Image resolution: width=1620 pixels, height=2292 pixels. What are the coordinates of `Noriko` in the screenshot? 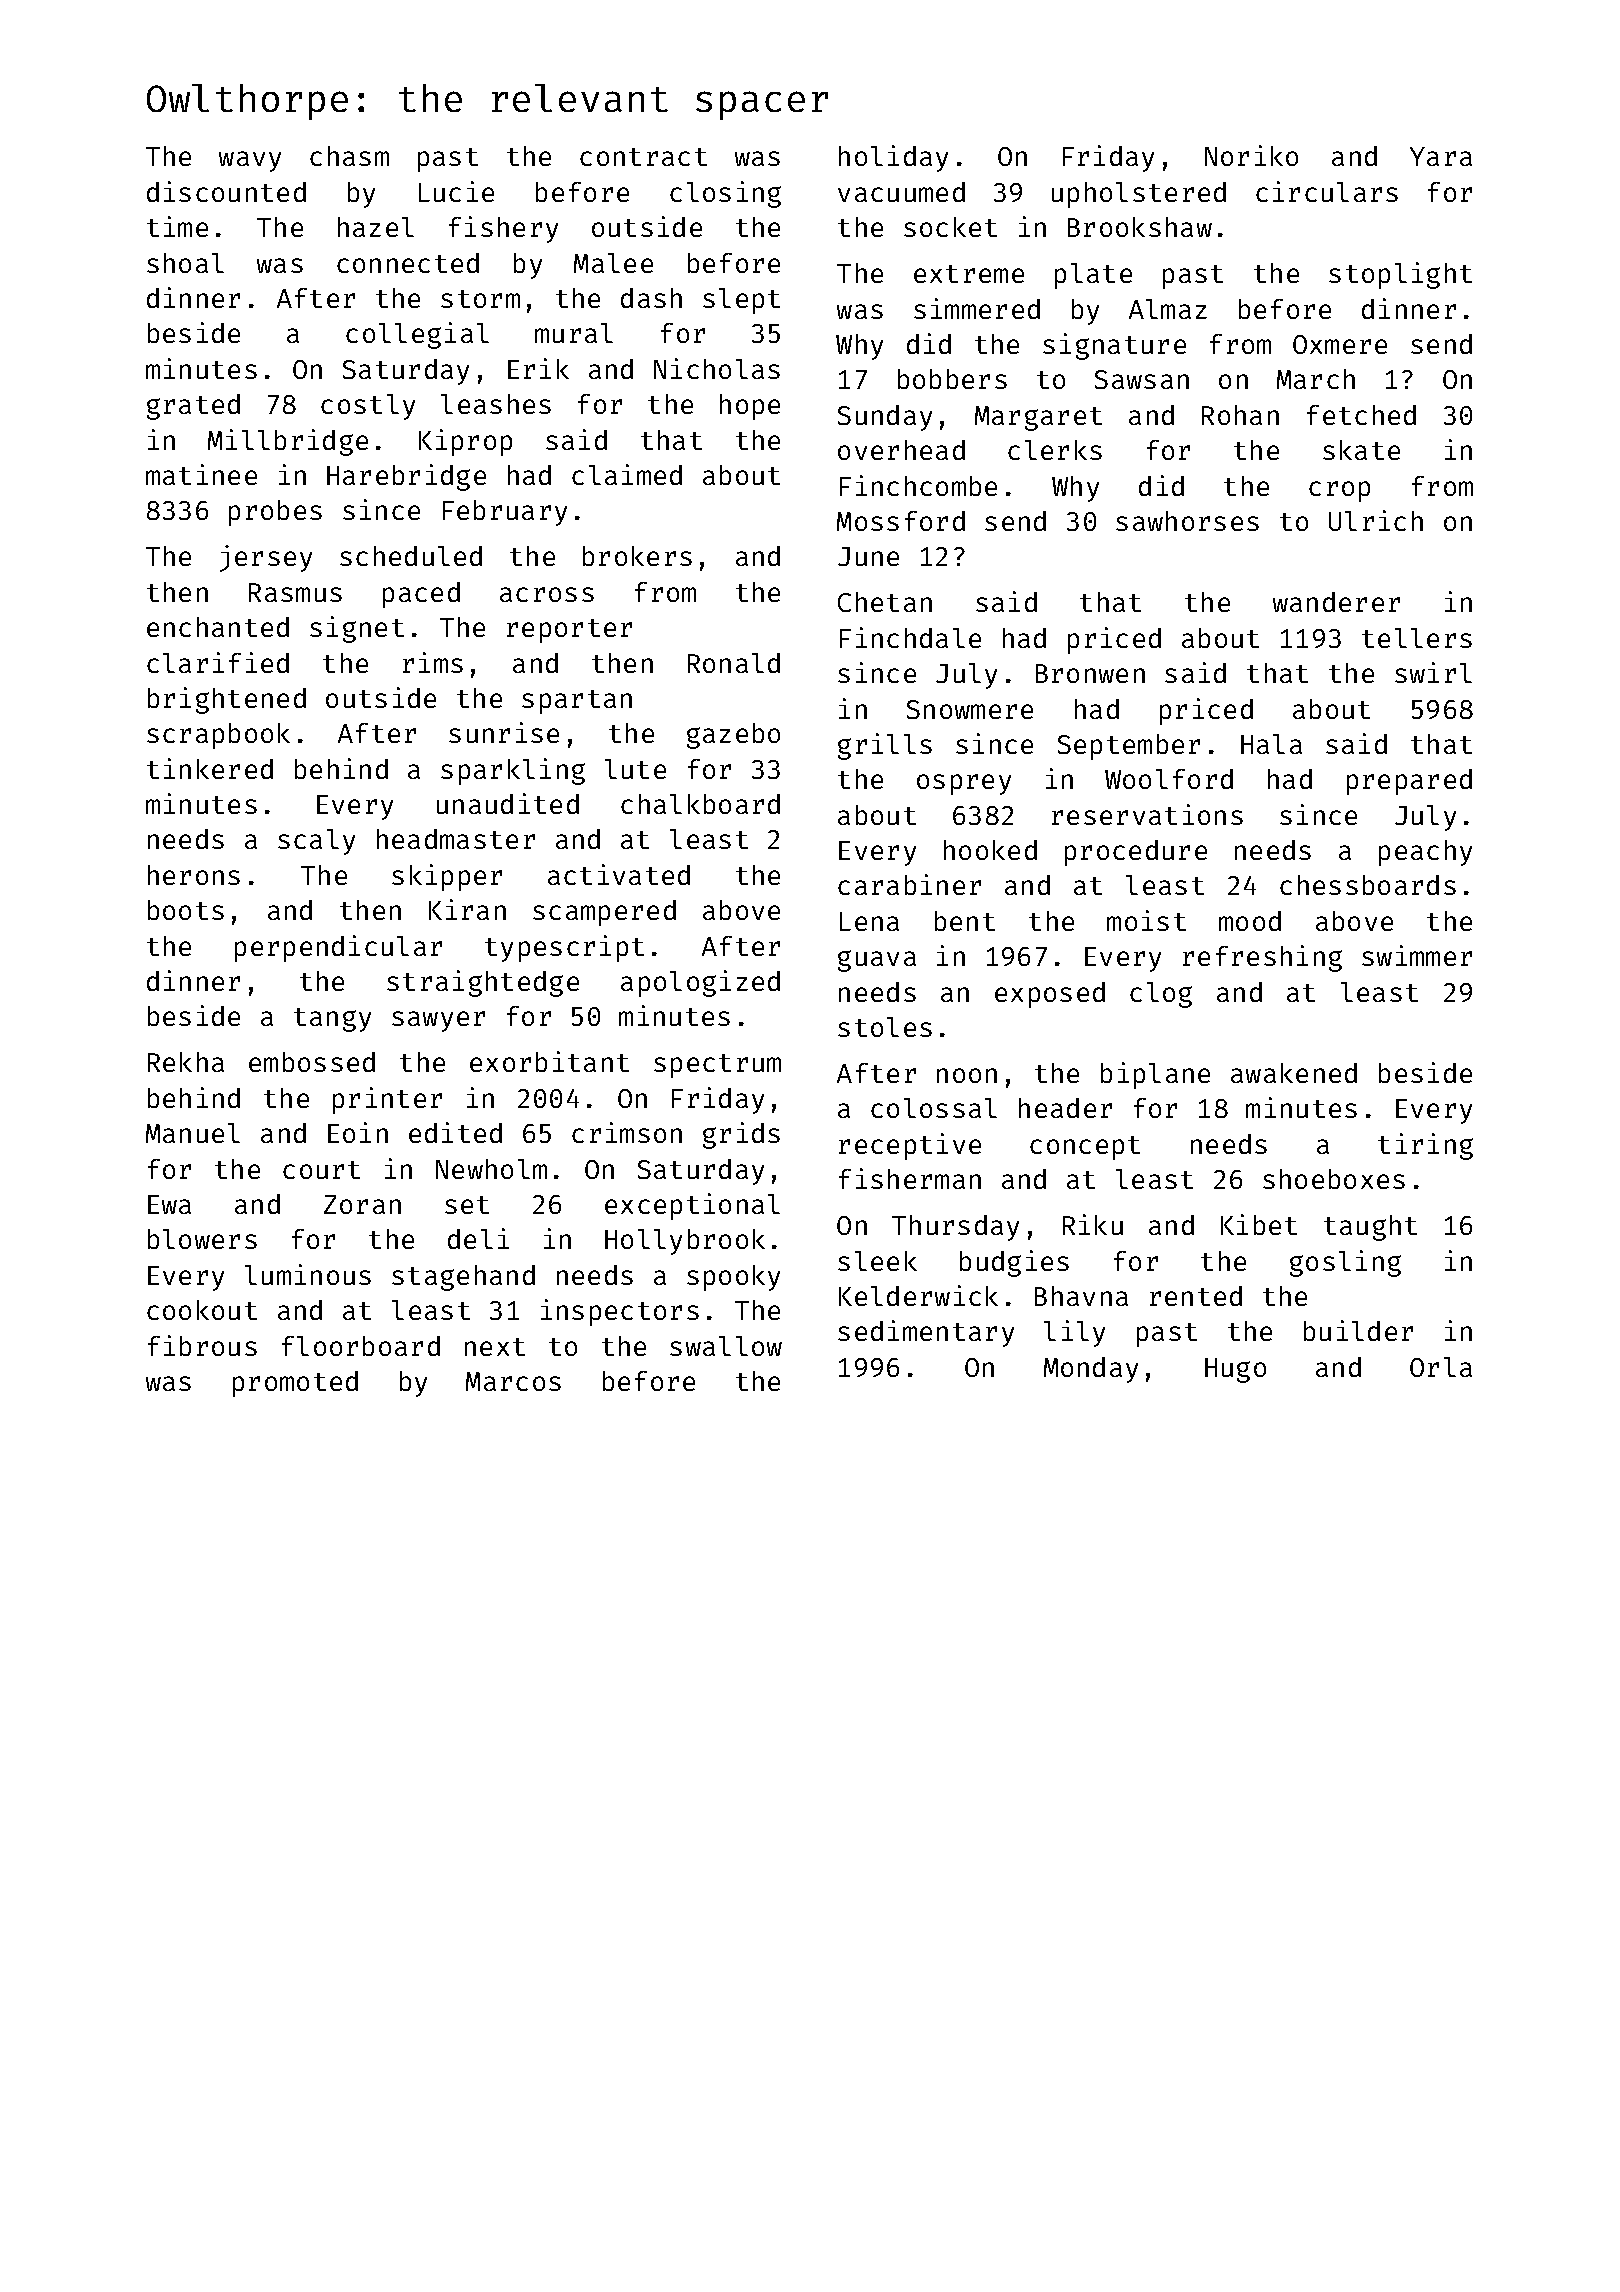 It's located at (1251, 155).
